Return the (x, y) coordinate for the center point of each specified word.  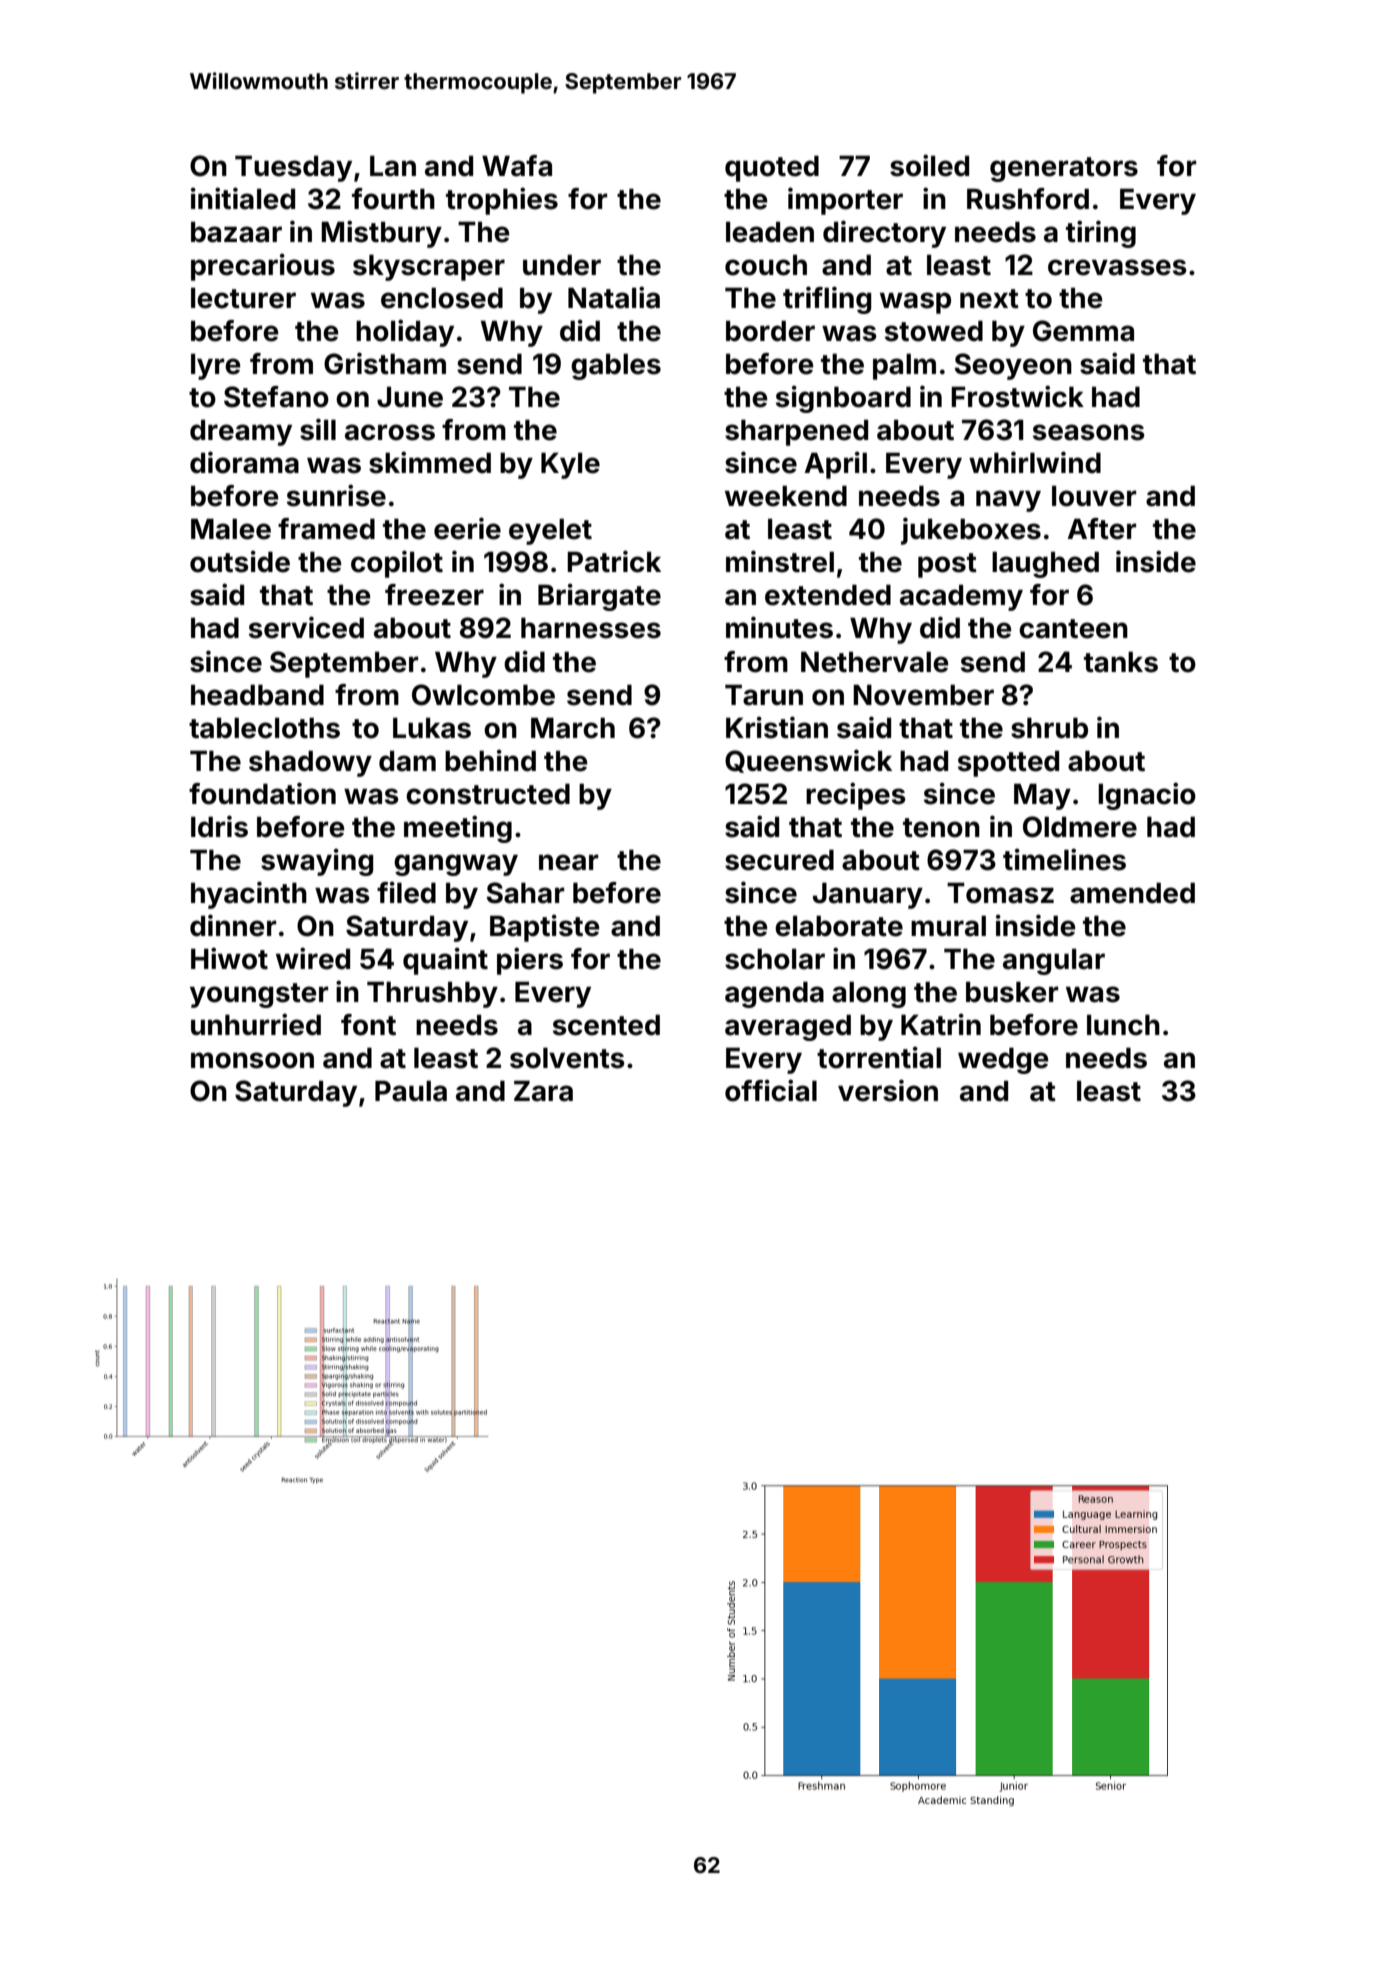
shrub (1049, 728)
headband (257, 695)
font (368, 1025)
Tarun (764, 695)
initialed (243, 198)
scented (606, 1025)
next (989, 299)
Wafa (517, 166)
